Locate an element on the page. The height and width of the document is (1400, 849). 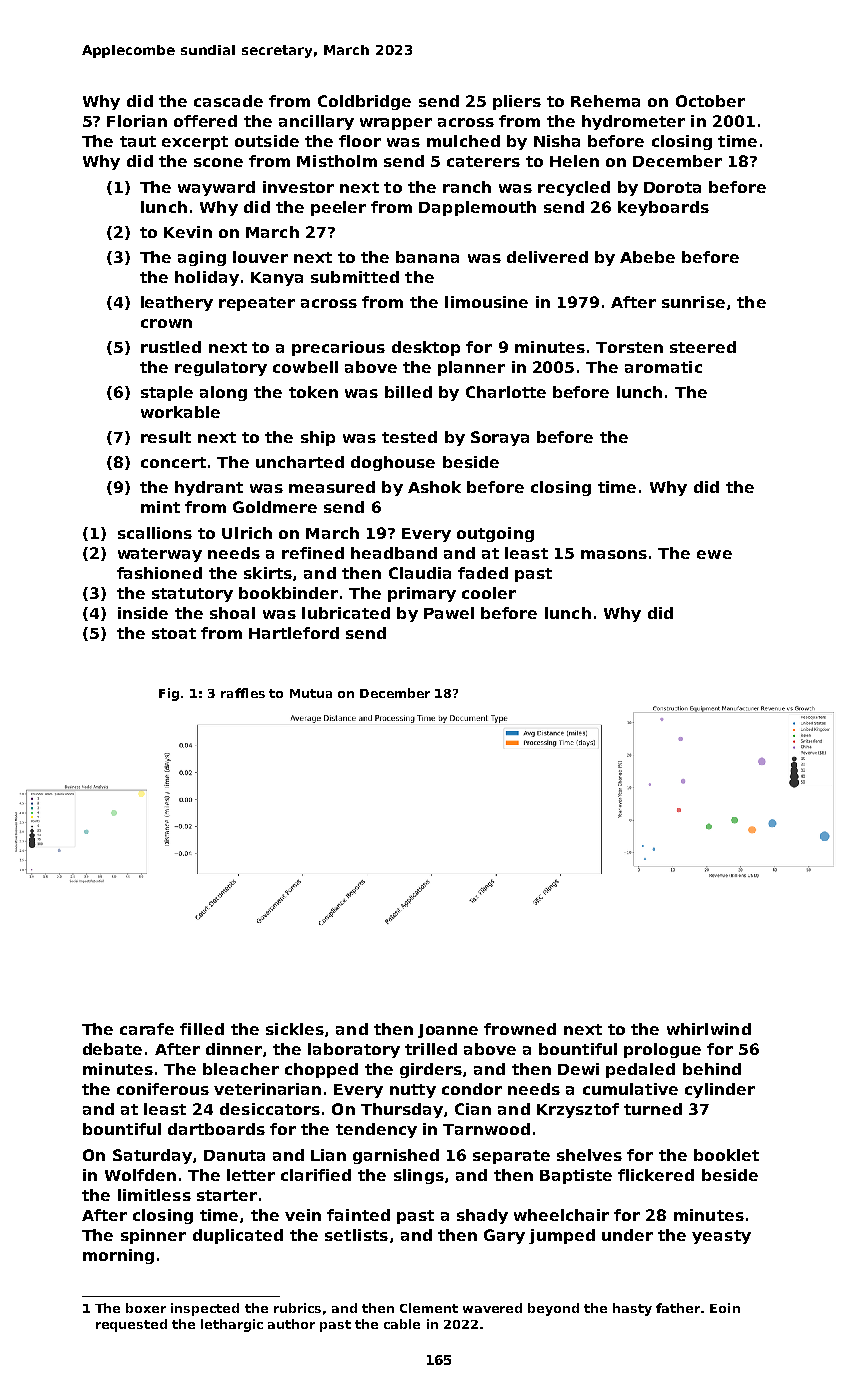
bleacher is located at coordinates (241, 1069).
